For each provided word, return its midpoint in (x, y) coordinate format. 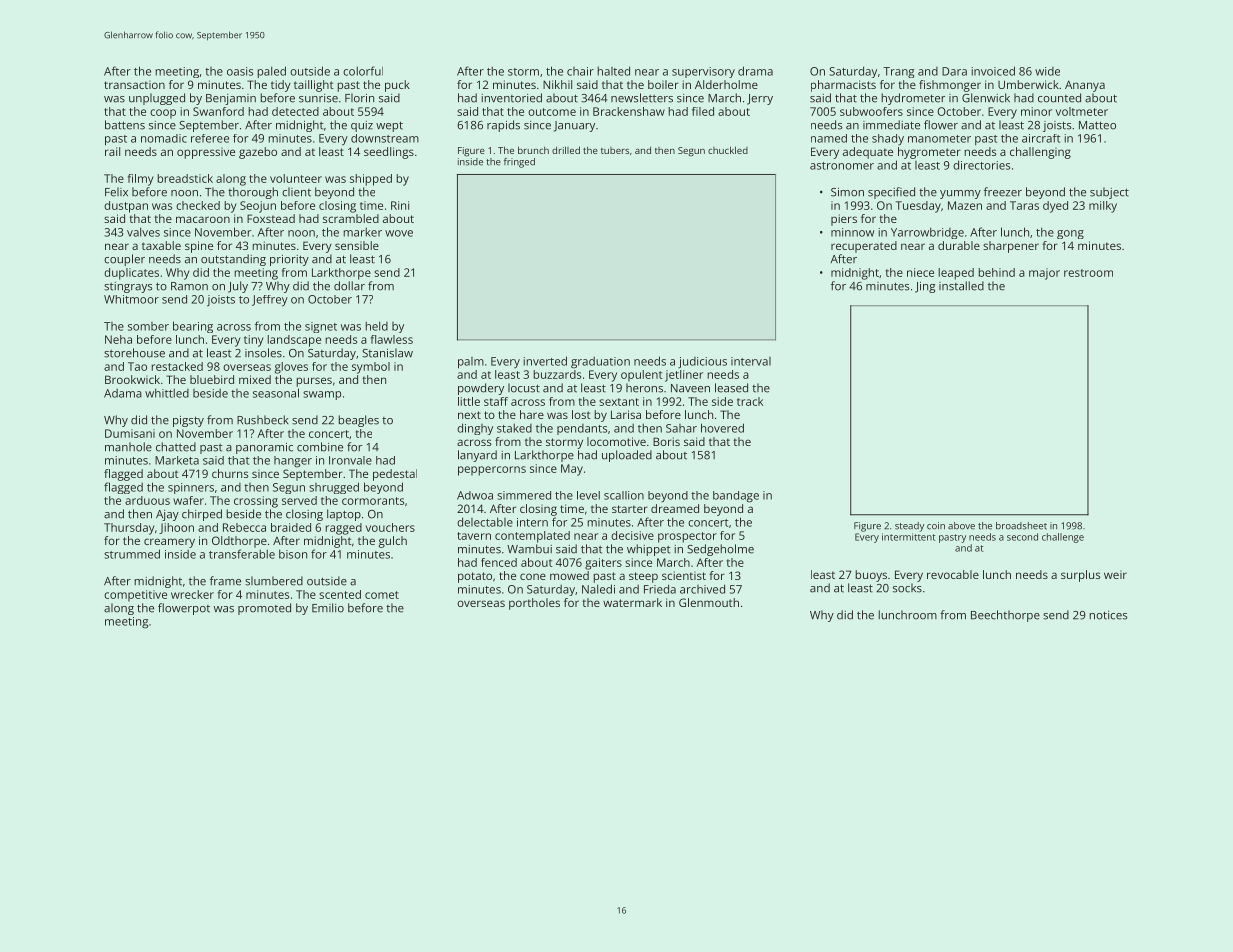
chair (580, 71)
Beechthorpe (1005, 616)
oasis (240, 71)
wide (1047, 71)
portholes (534, 604)
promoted (264, 609)
